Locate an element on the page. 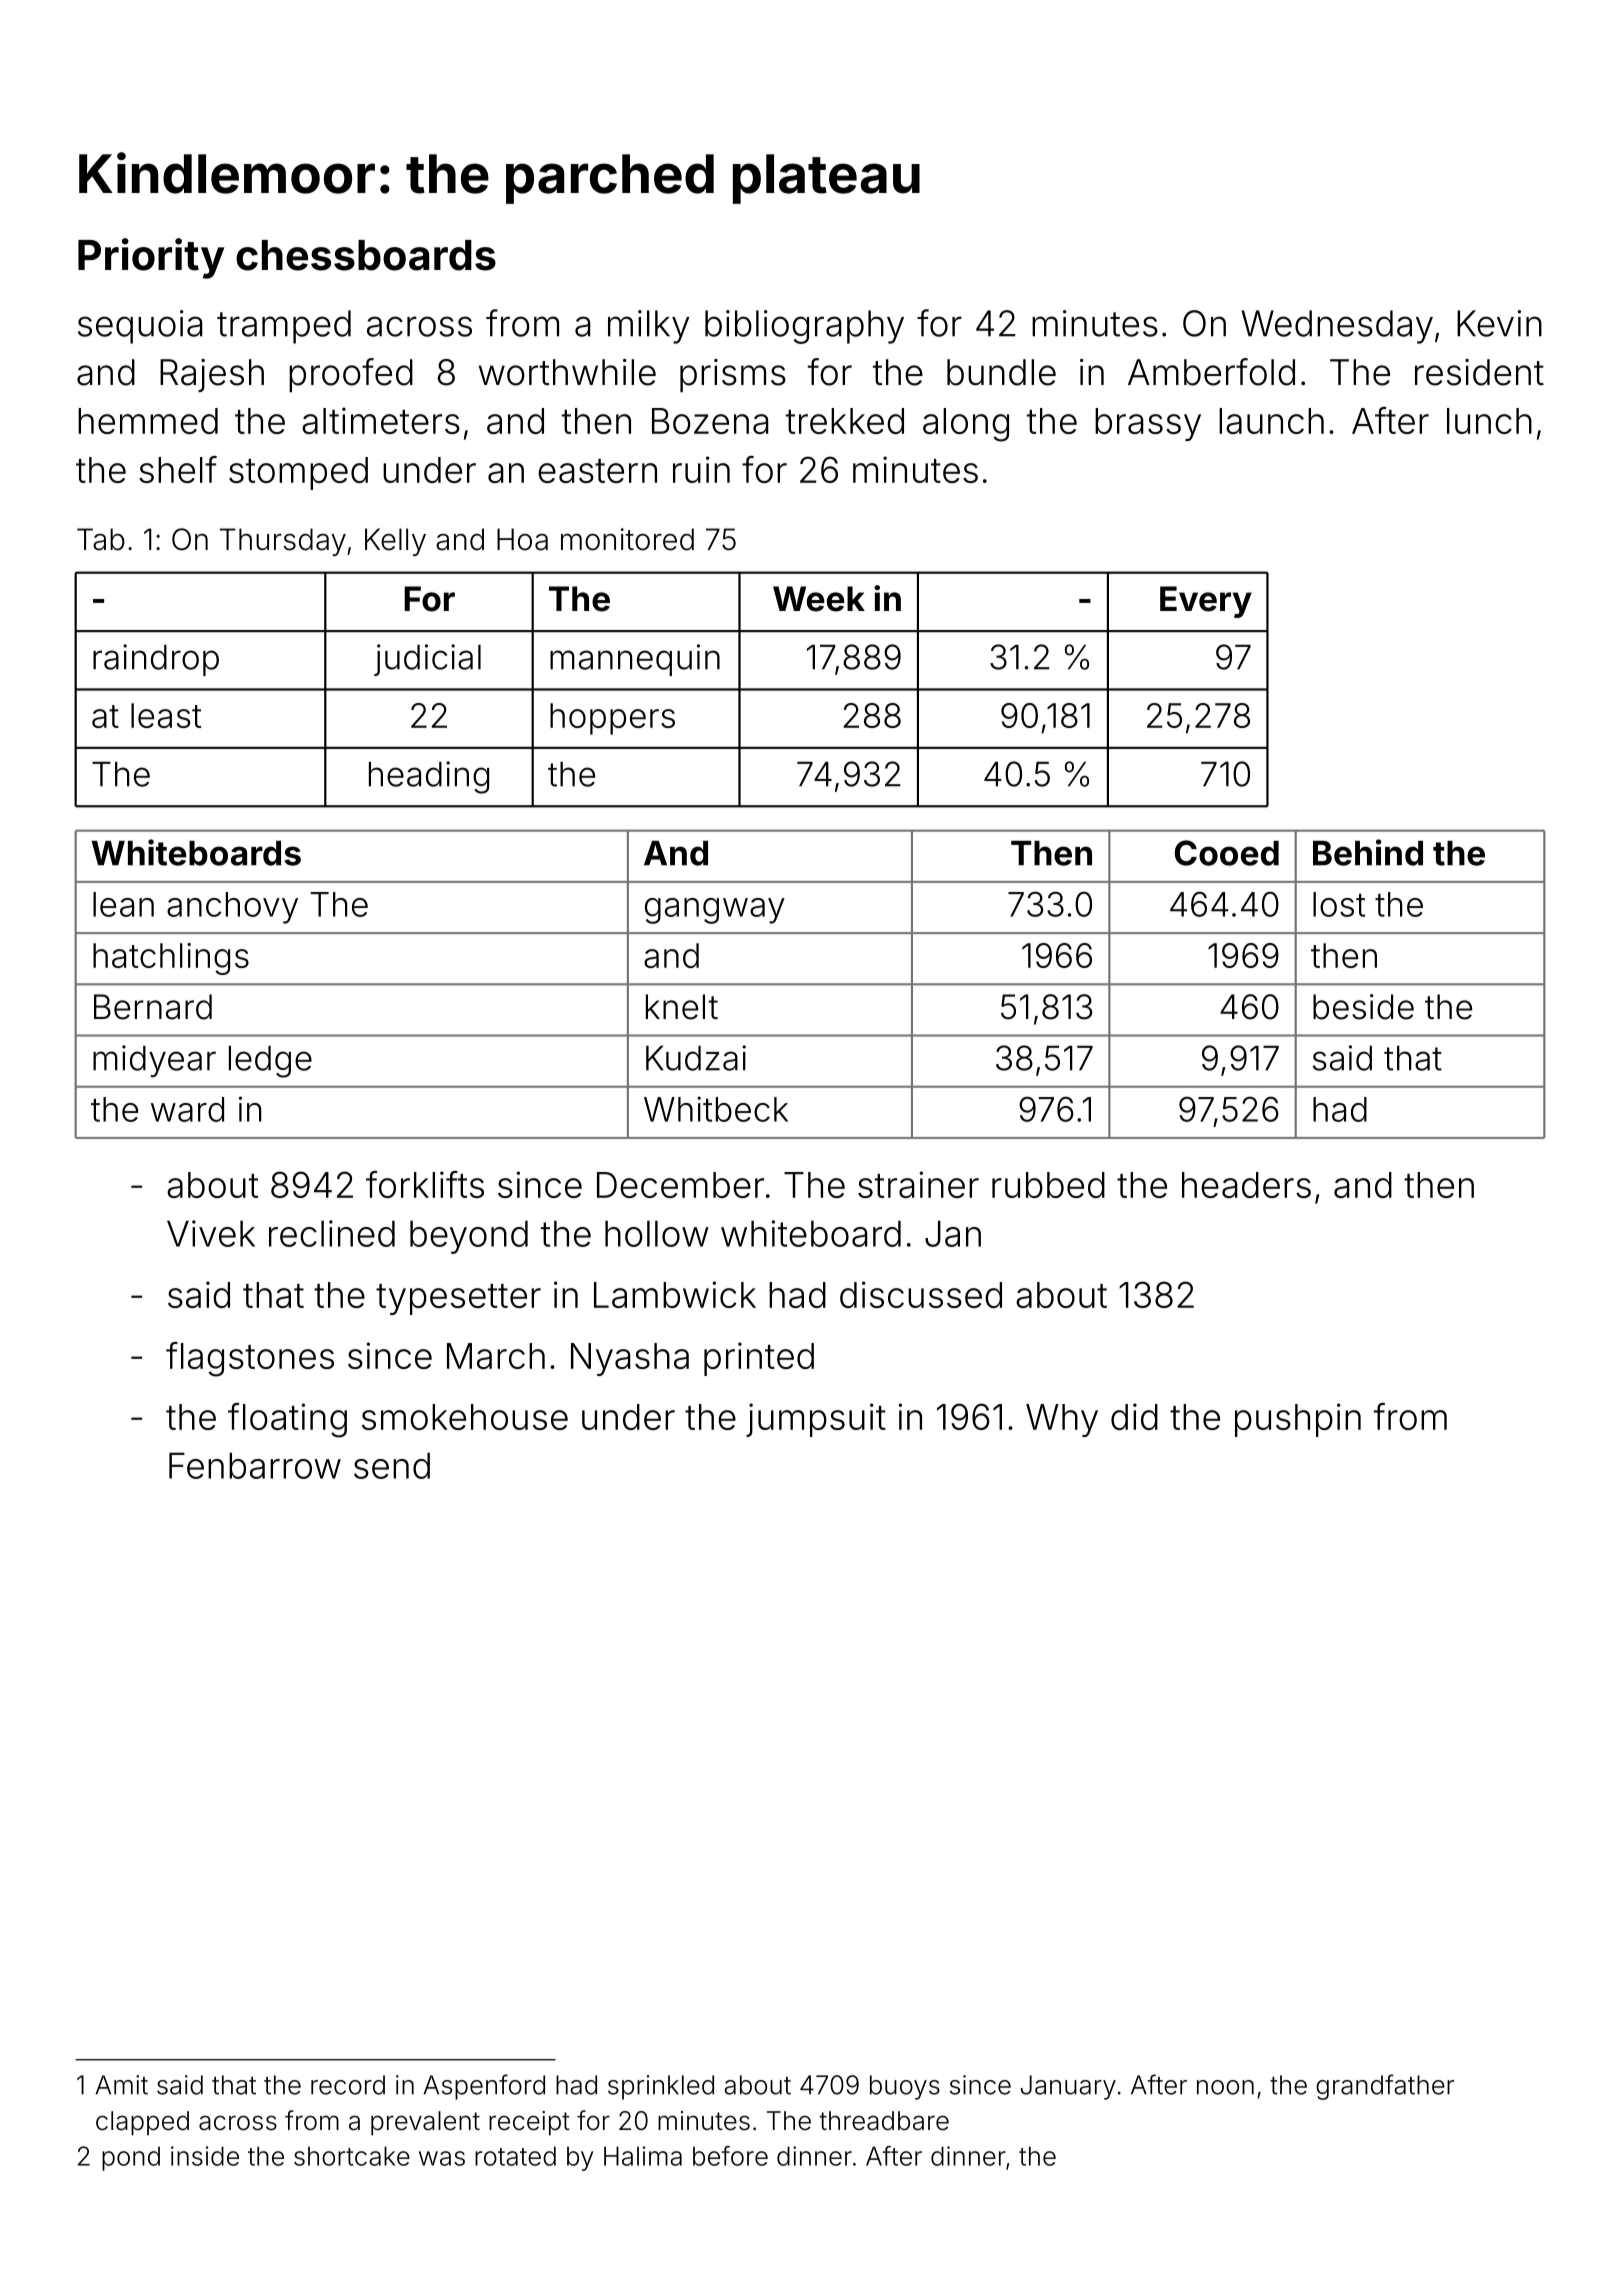  along is located at coordinates (966, 425).
